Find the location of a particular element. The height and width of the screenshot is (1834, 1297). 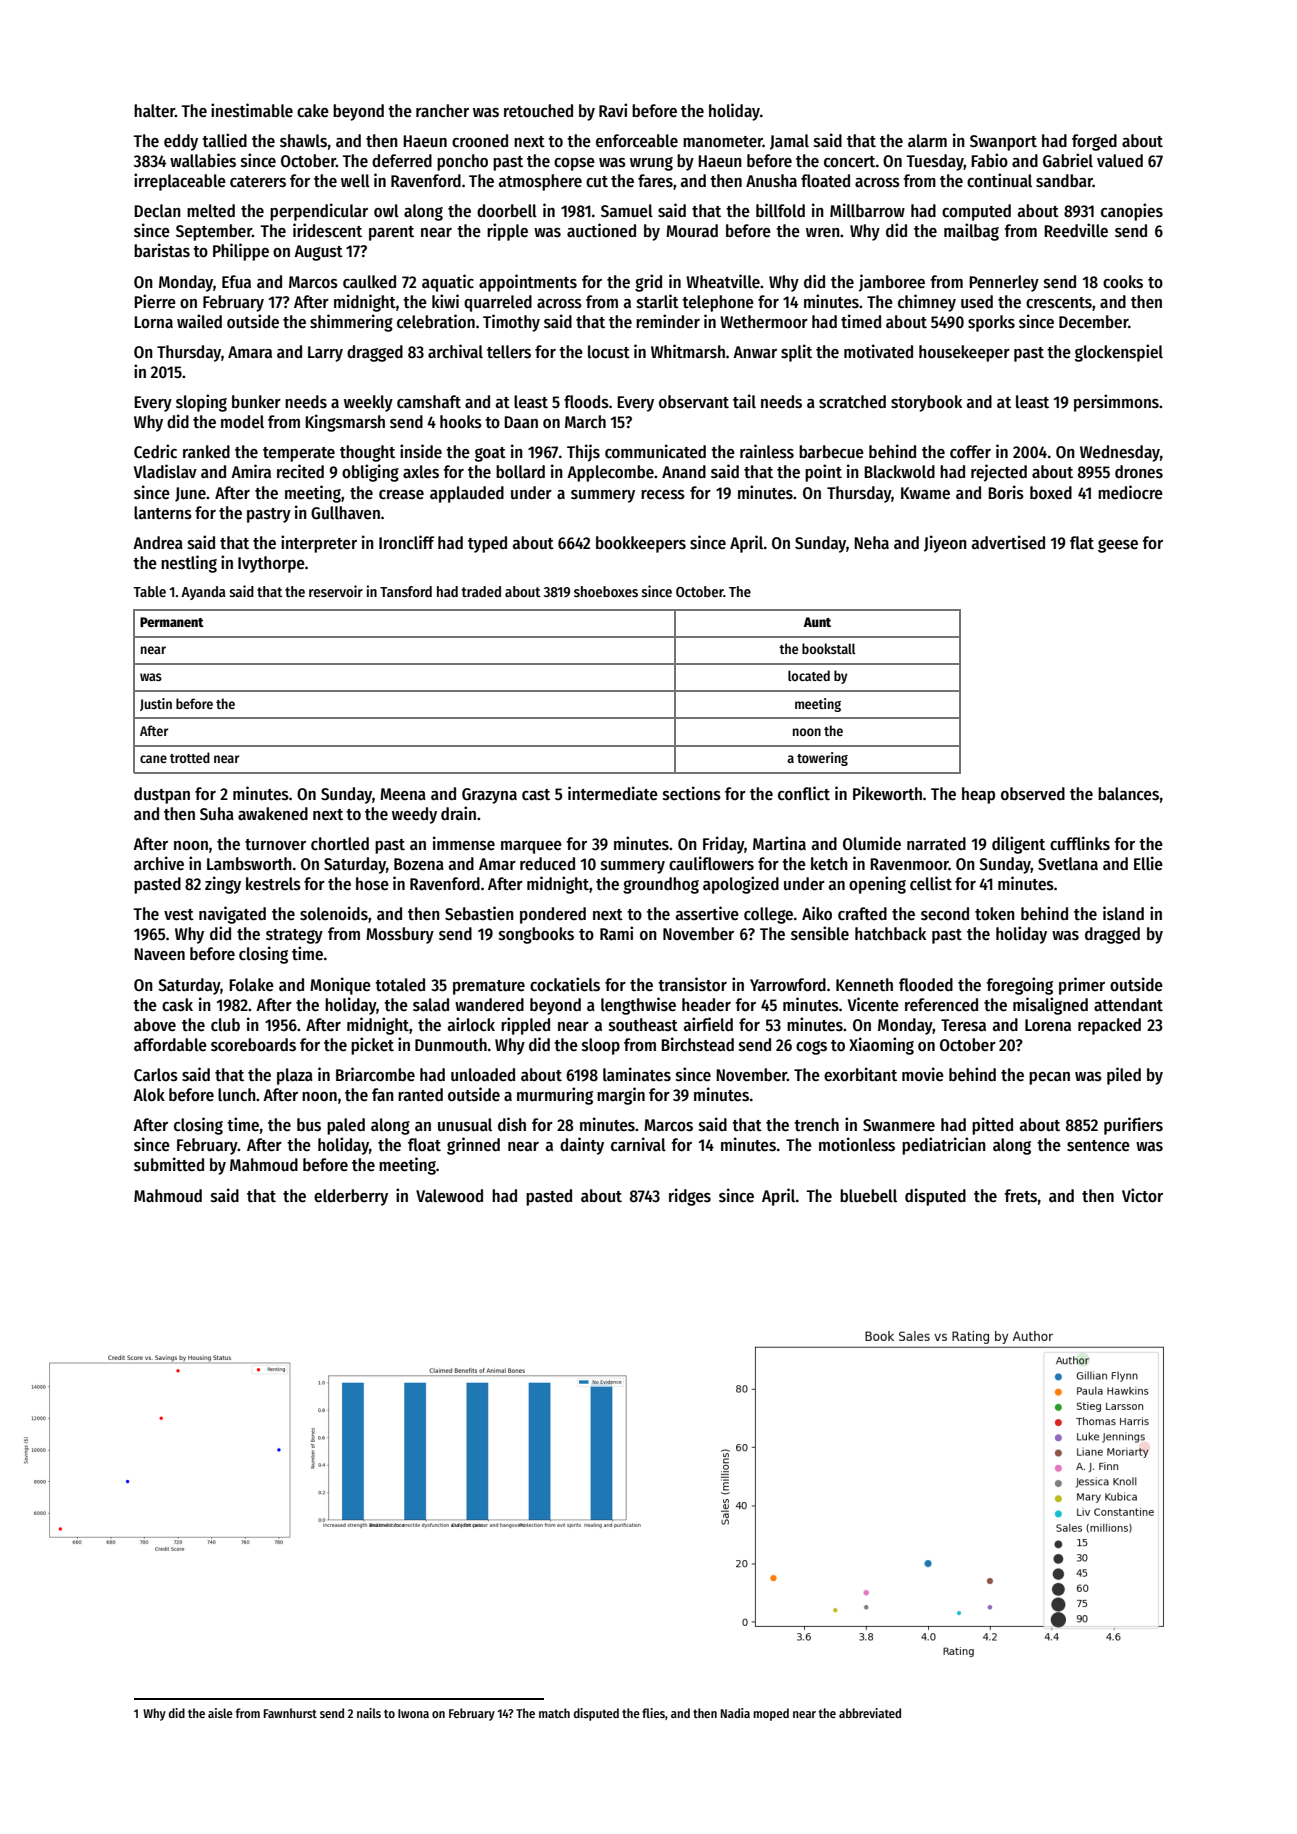

elderberry is located at coordinates (351, 1197).
